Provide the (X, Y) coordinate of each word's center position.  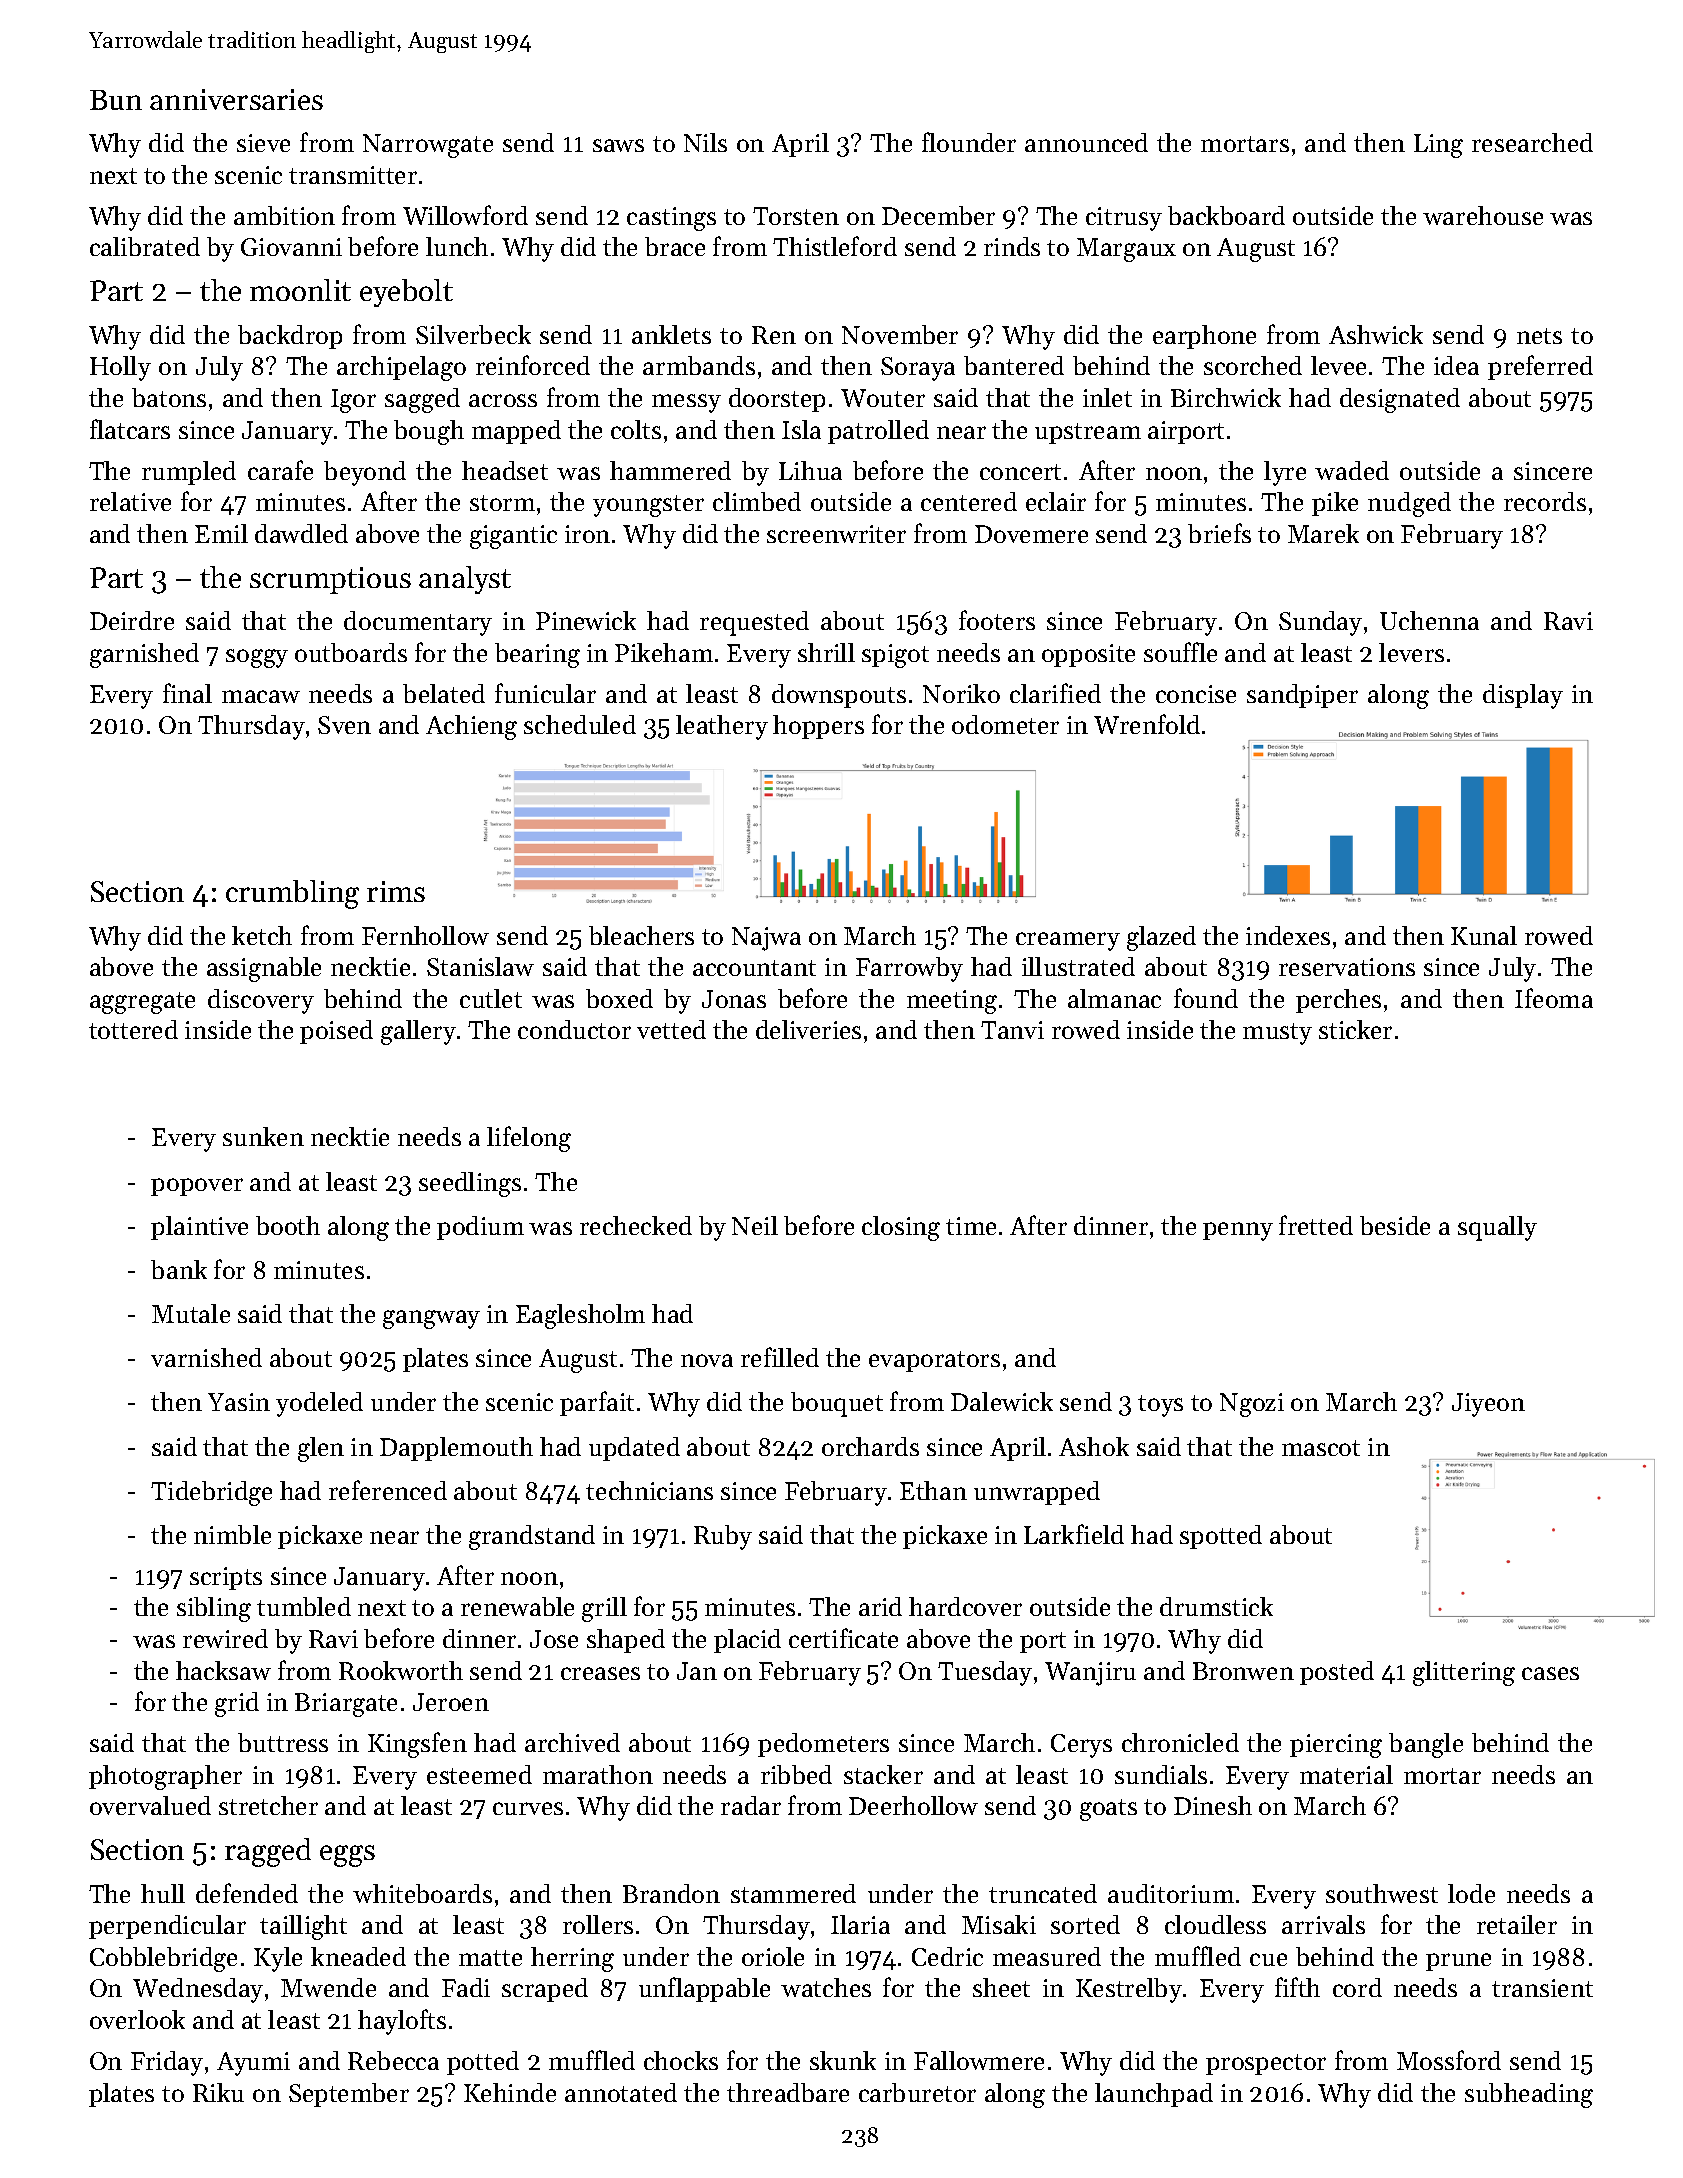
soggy (257, 658)
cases (1550, 1673)
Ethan (933, 1490)
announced (1086, 142)
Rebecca (393, 2060)
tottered (133, 1029)
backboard (1226, 215)
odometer (1005, 724)
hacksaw (223, 1670)
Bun (116, 100)
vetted (671, 1029)
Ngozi (1252, 1405)
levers (1411, 652)
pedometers (823, 1745)
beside (1395, 1225)
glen (321, 1449)
